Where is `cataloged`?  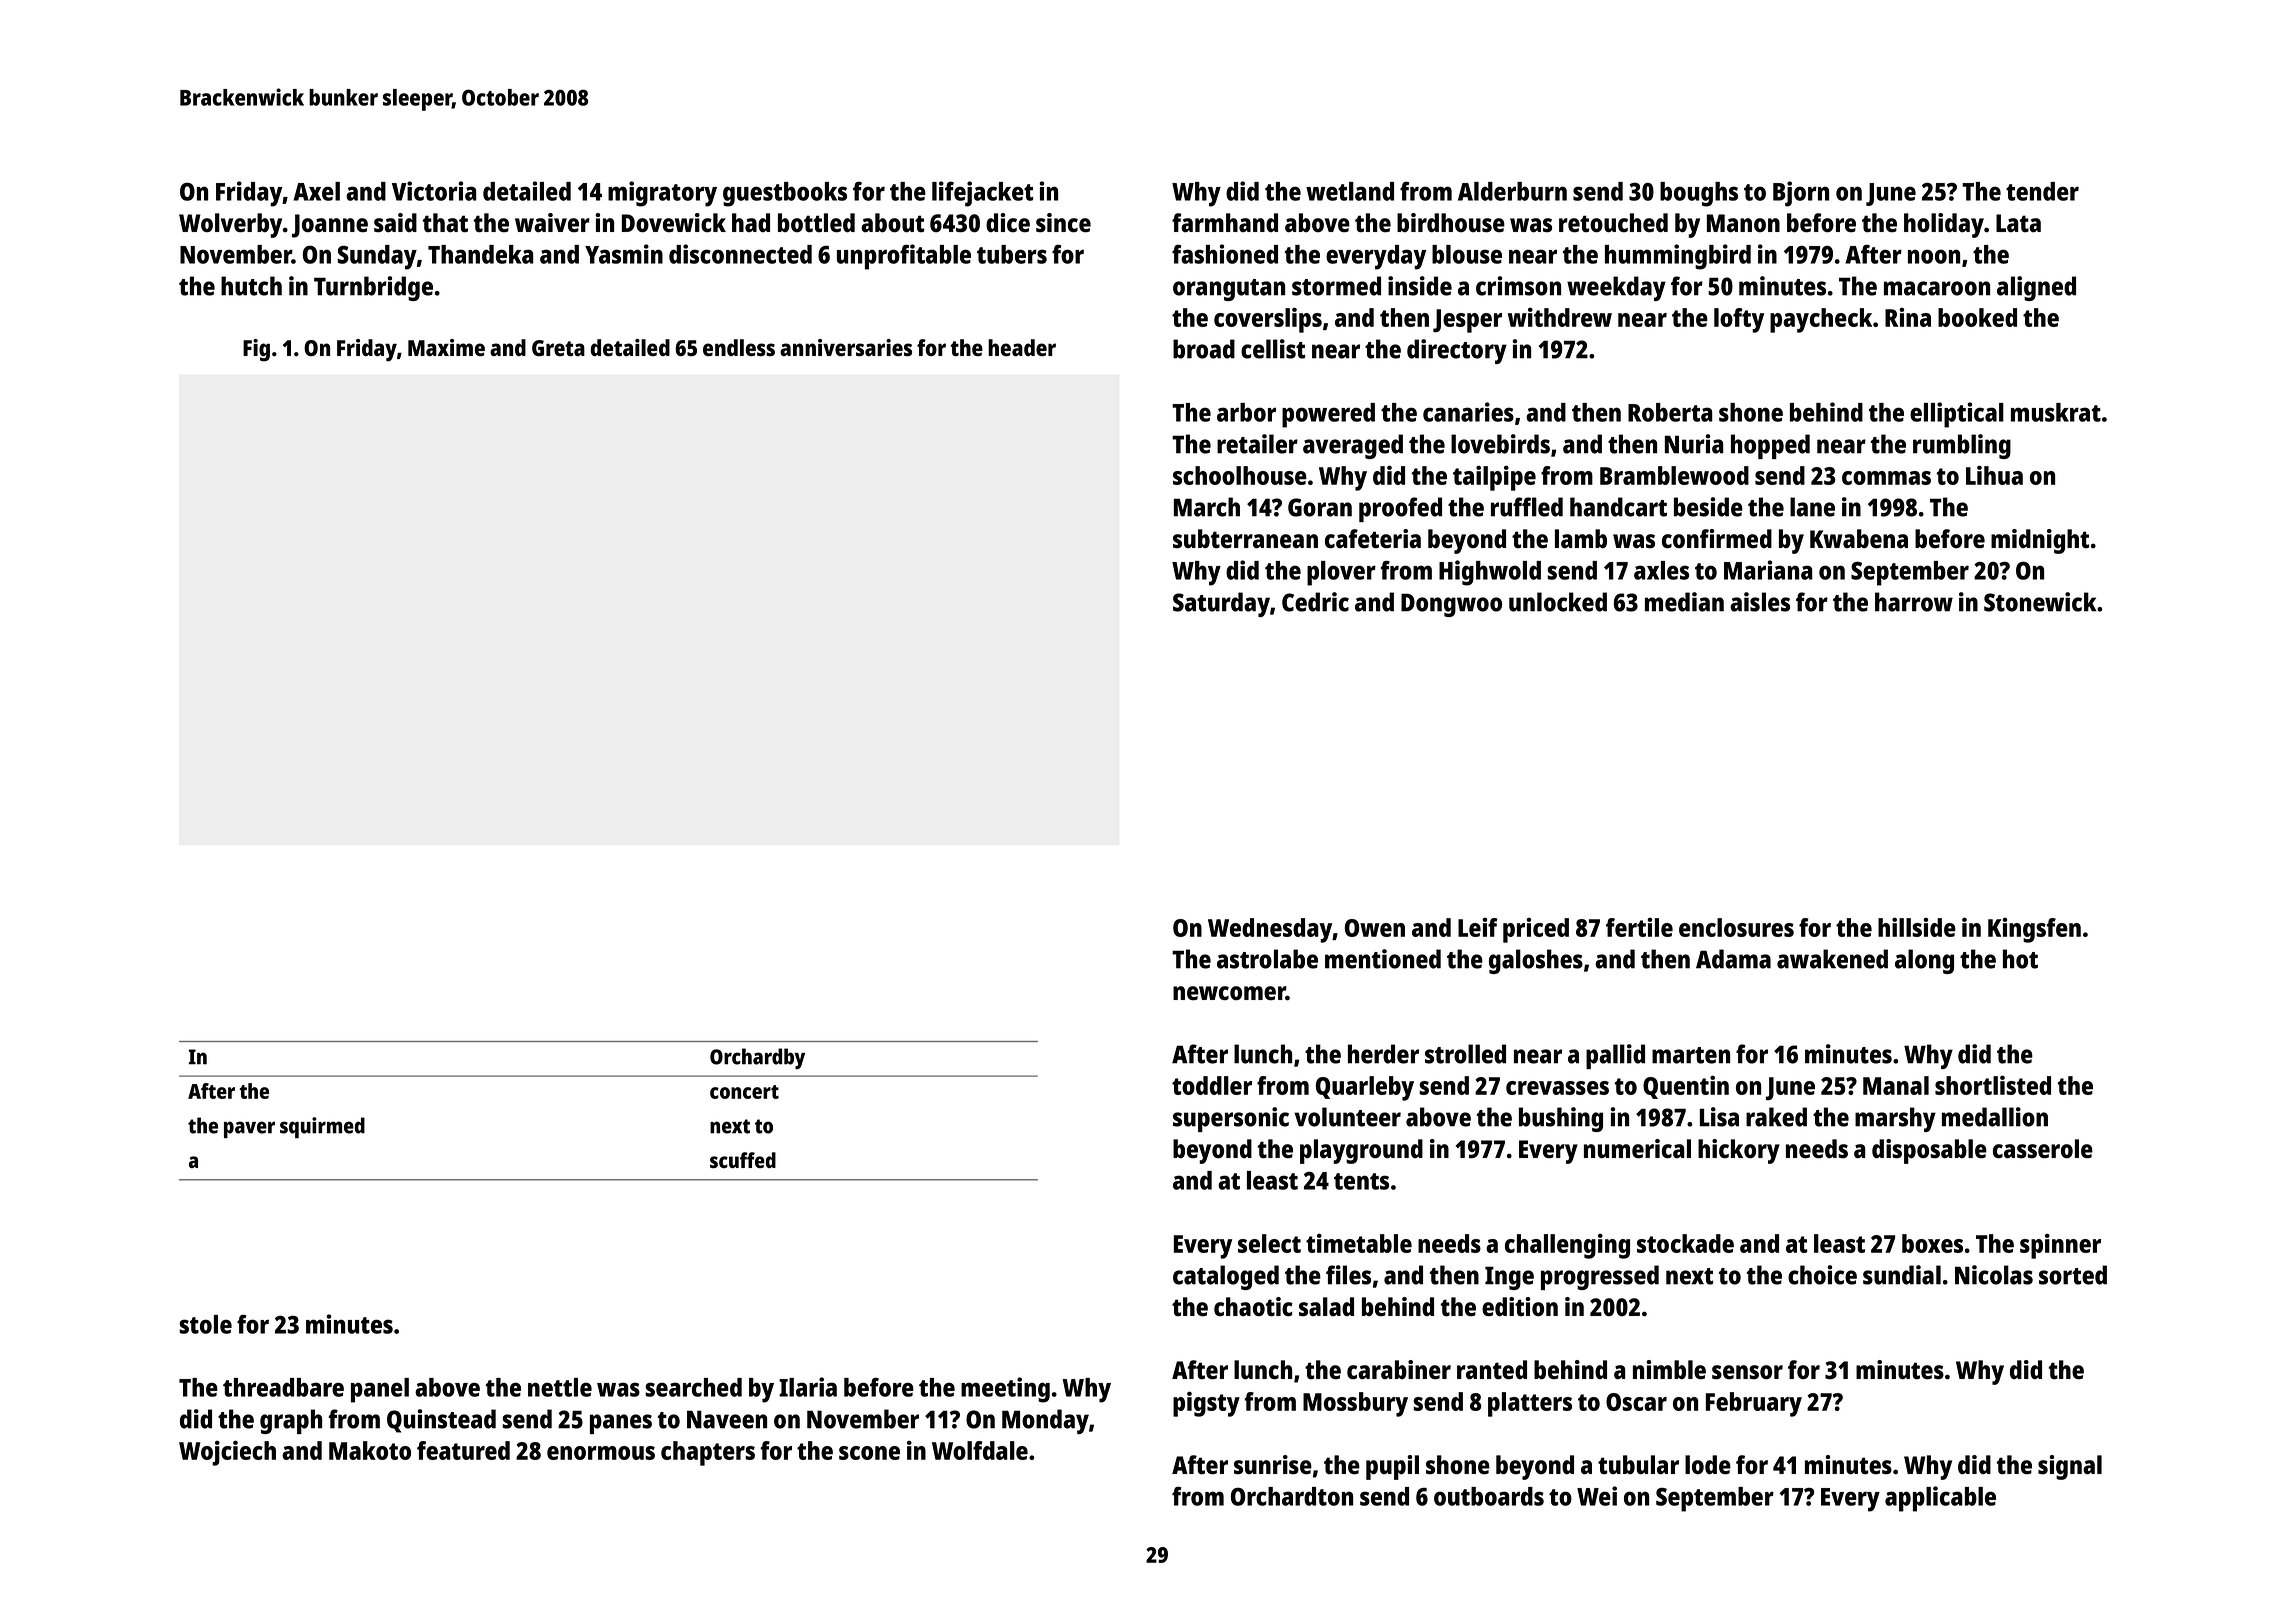
cataloged is located at coordinates (1226, 1277).
